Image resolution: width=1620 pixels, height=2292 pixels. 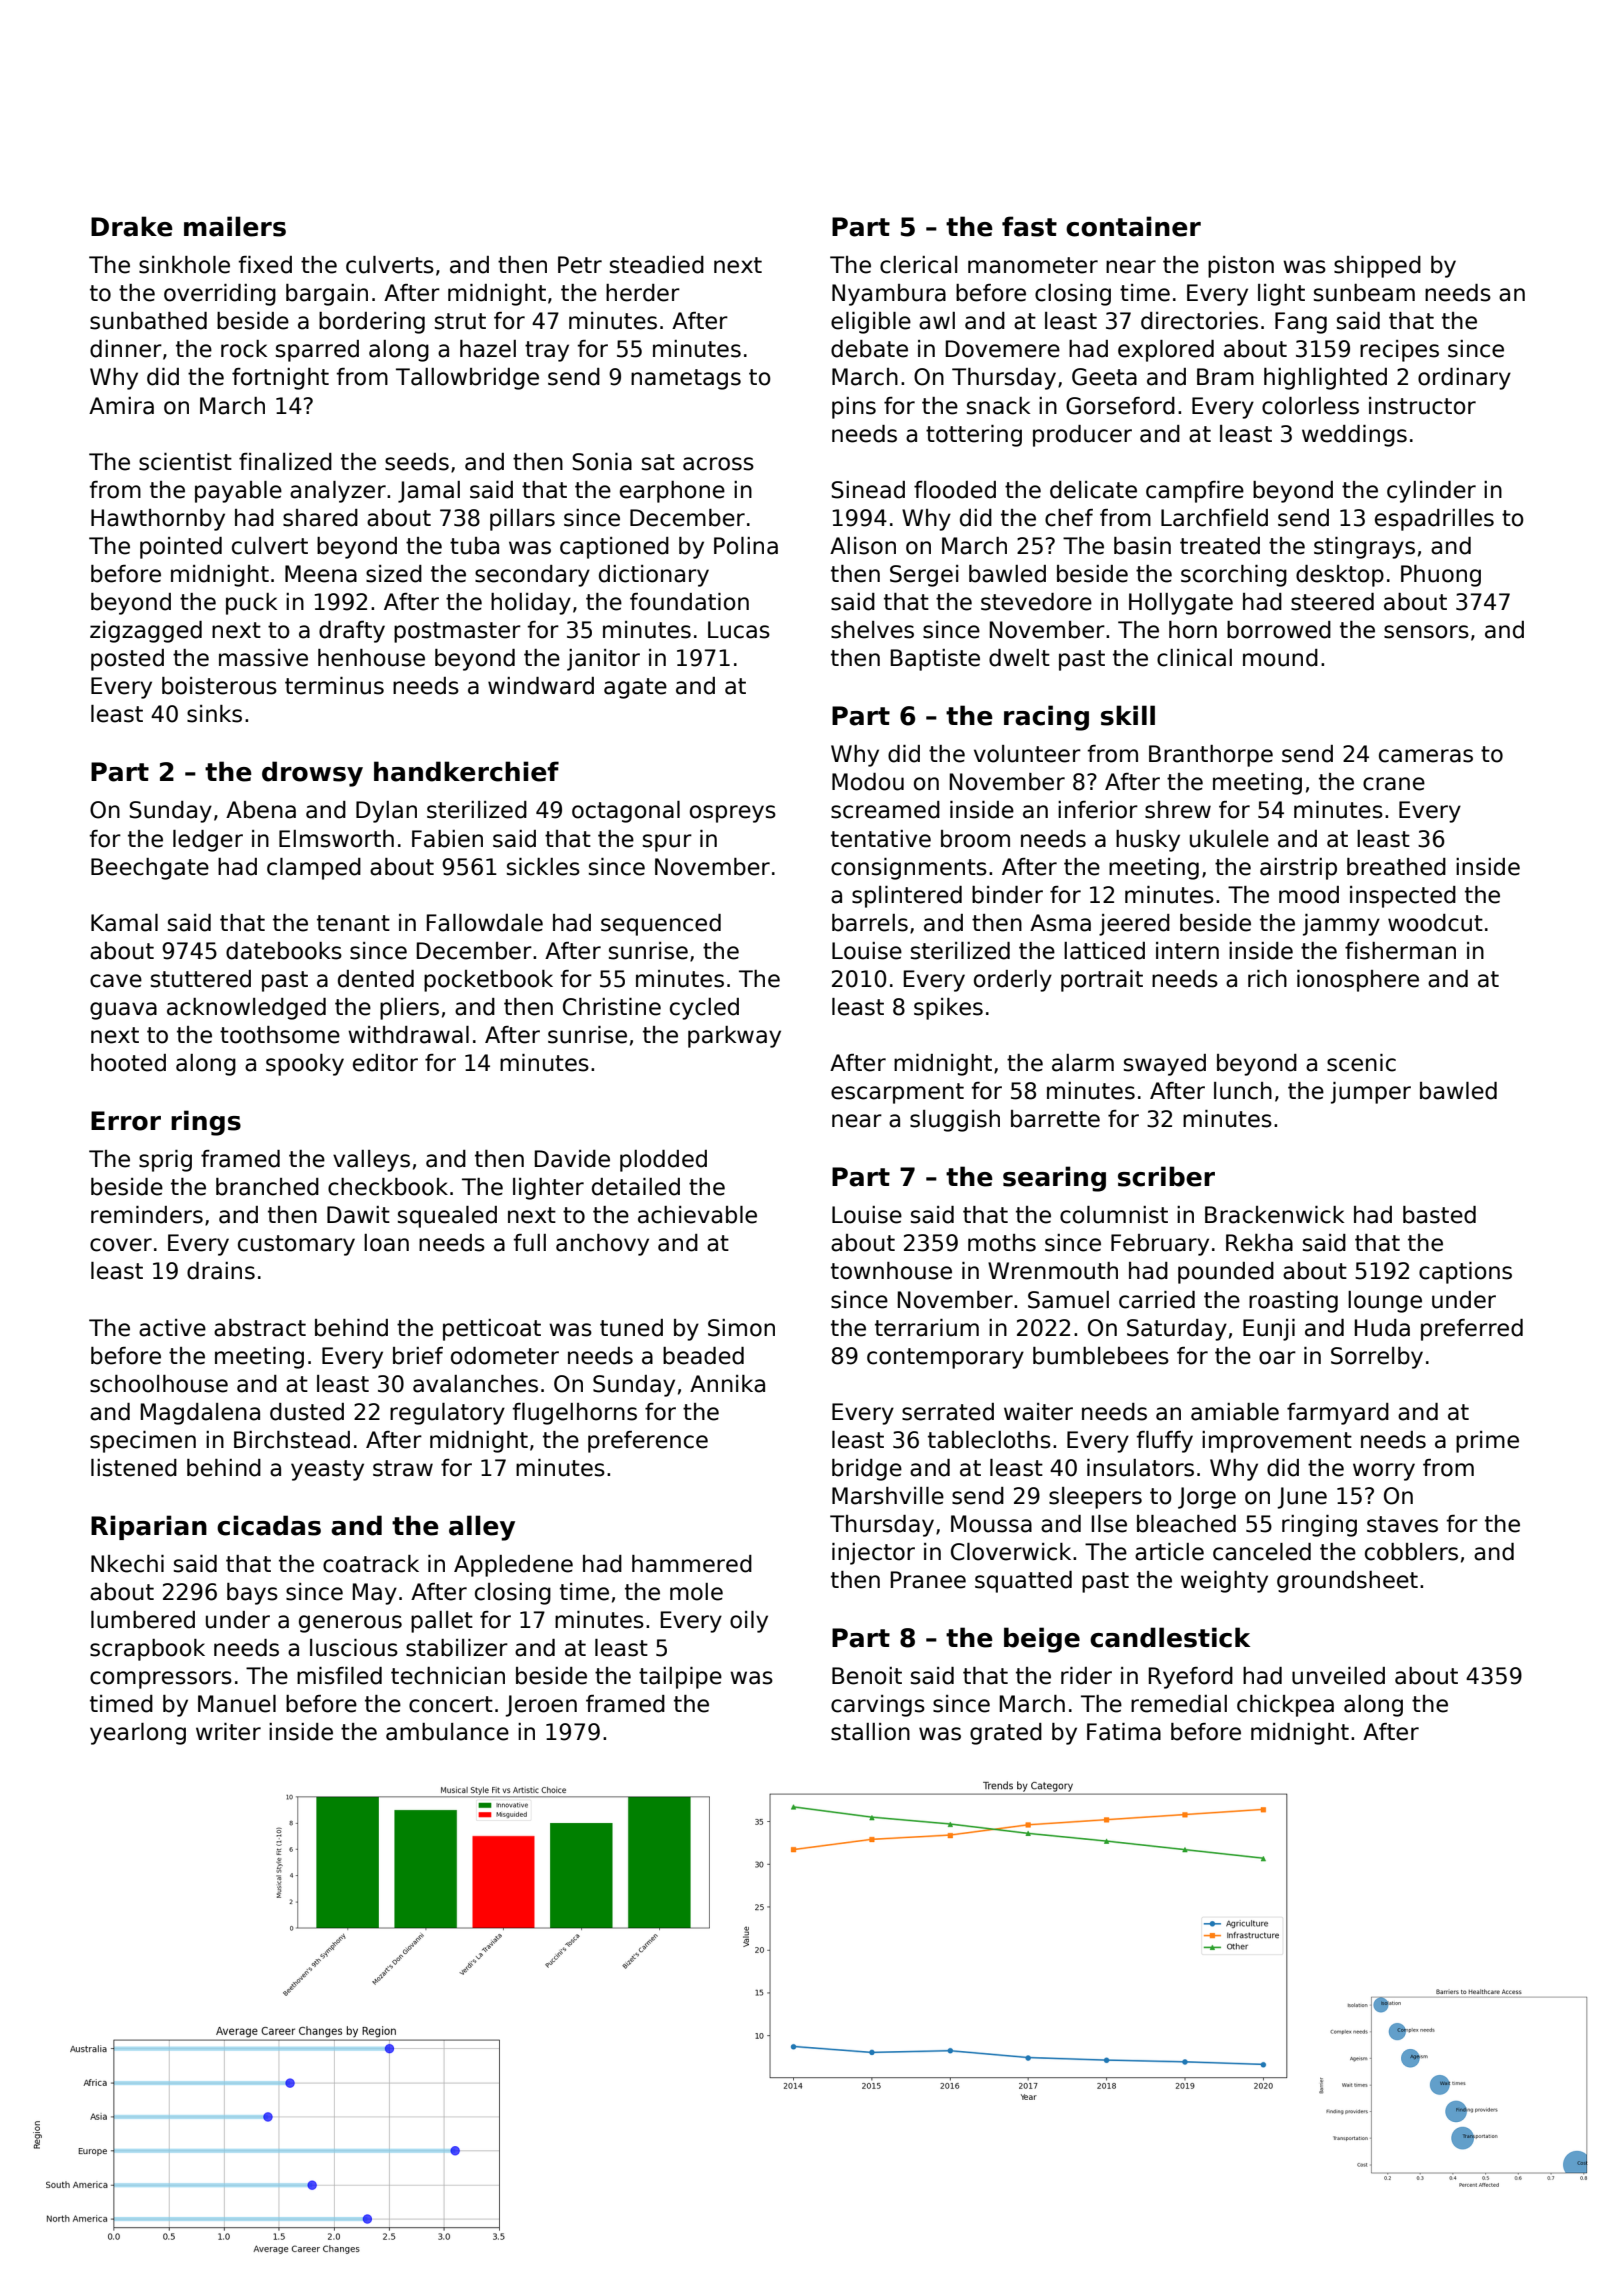 I want to click on Riparian, so click(x=149, y=1527).
